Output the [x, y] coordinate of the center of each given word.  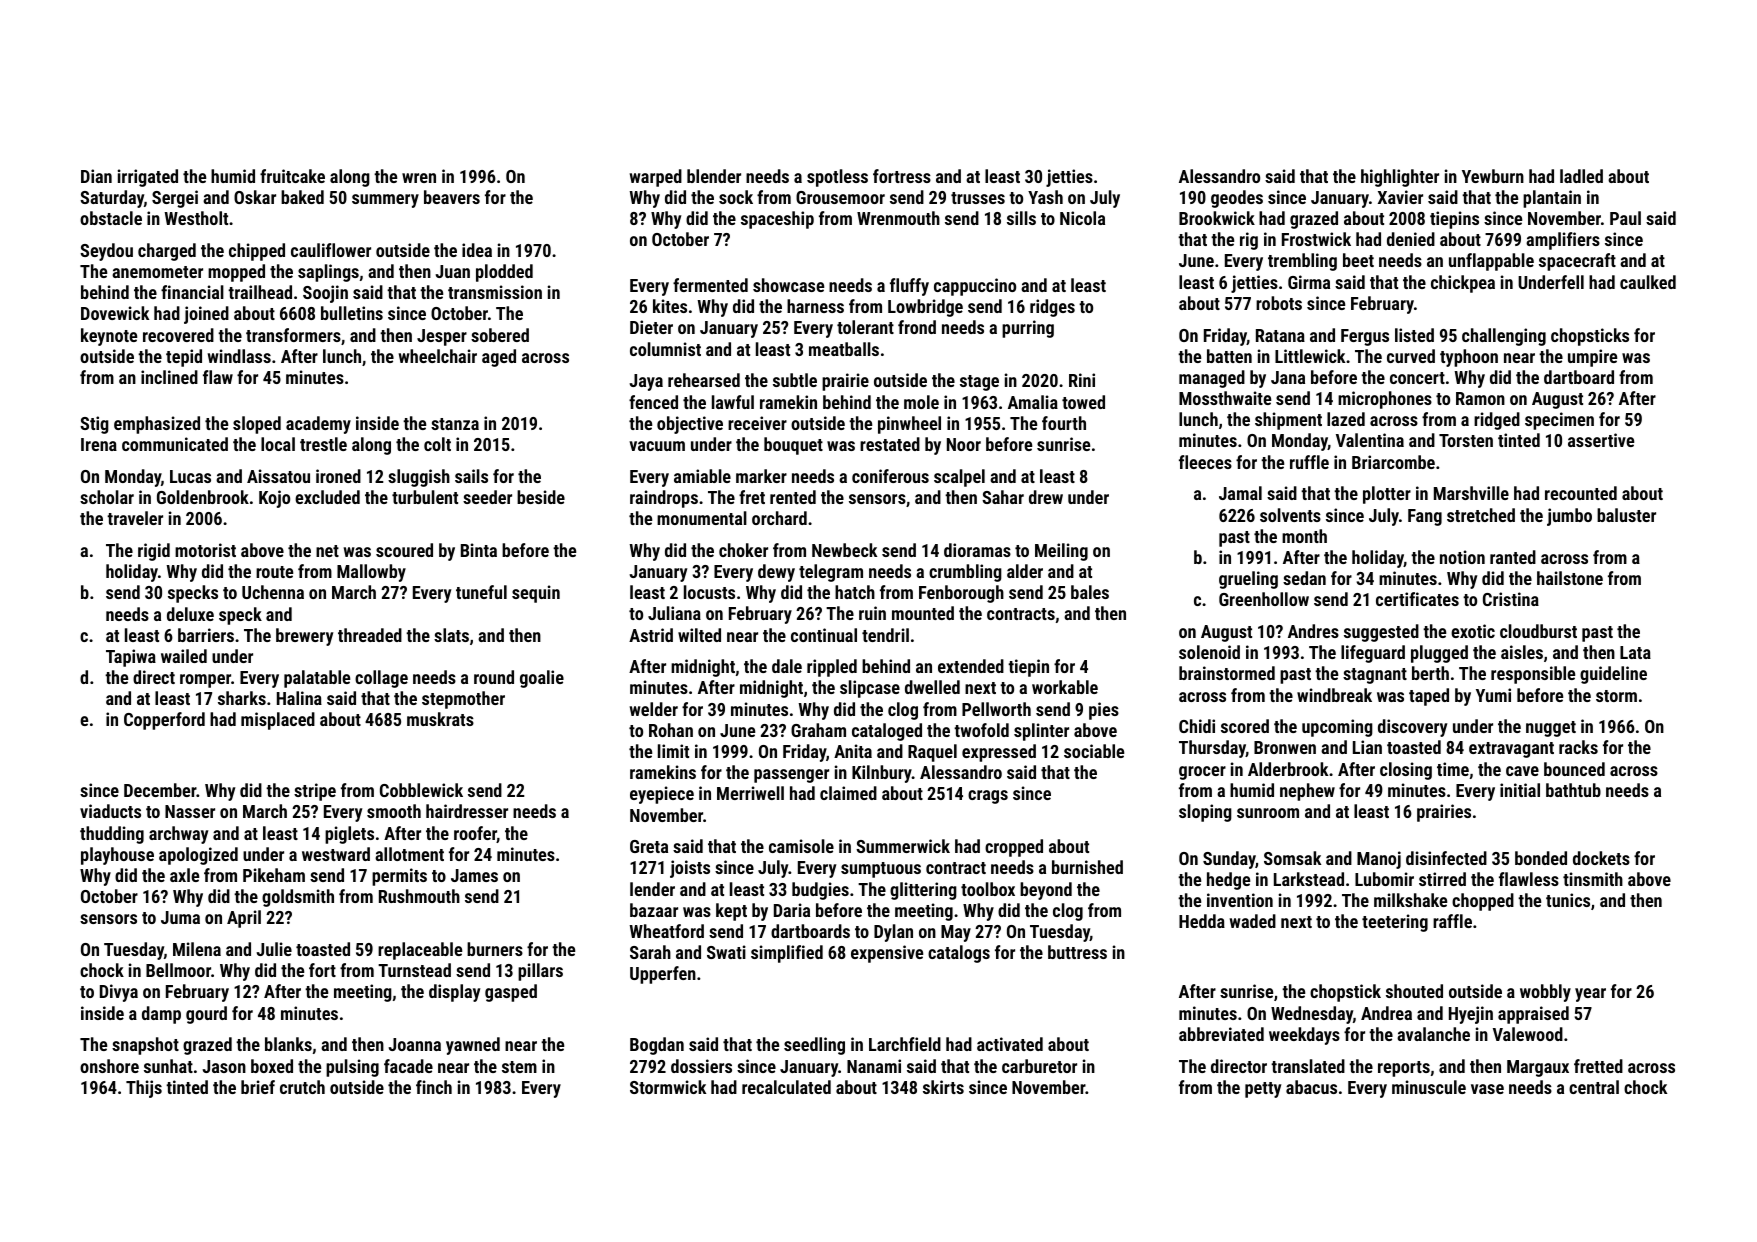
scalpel [959, 478]
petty [1263, 1090]
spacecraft [1577, 262]
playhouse [117, 856]
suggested [1381, 633]
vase [1487, 1089]
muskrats [440, 719]
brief [258, 1087]
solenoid [1209, 652]
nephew [1307, 792]
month [1304, 536]
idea [477, 250]
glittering [923, 891]
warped [656, 178]
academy [318, 425]
